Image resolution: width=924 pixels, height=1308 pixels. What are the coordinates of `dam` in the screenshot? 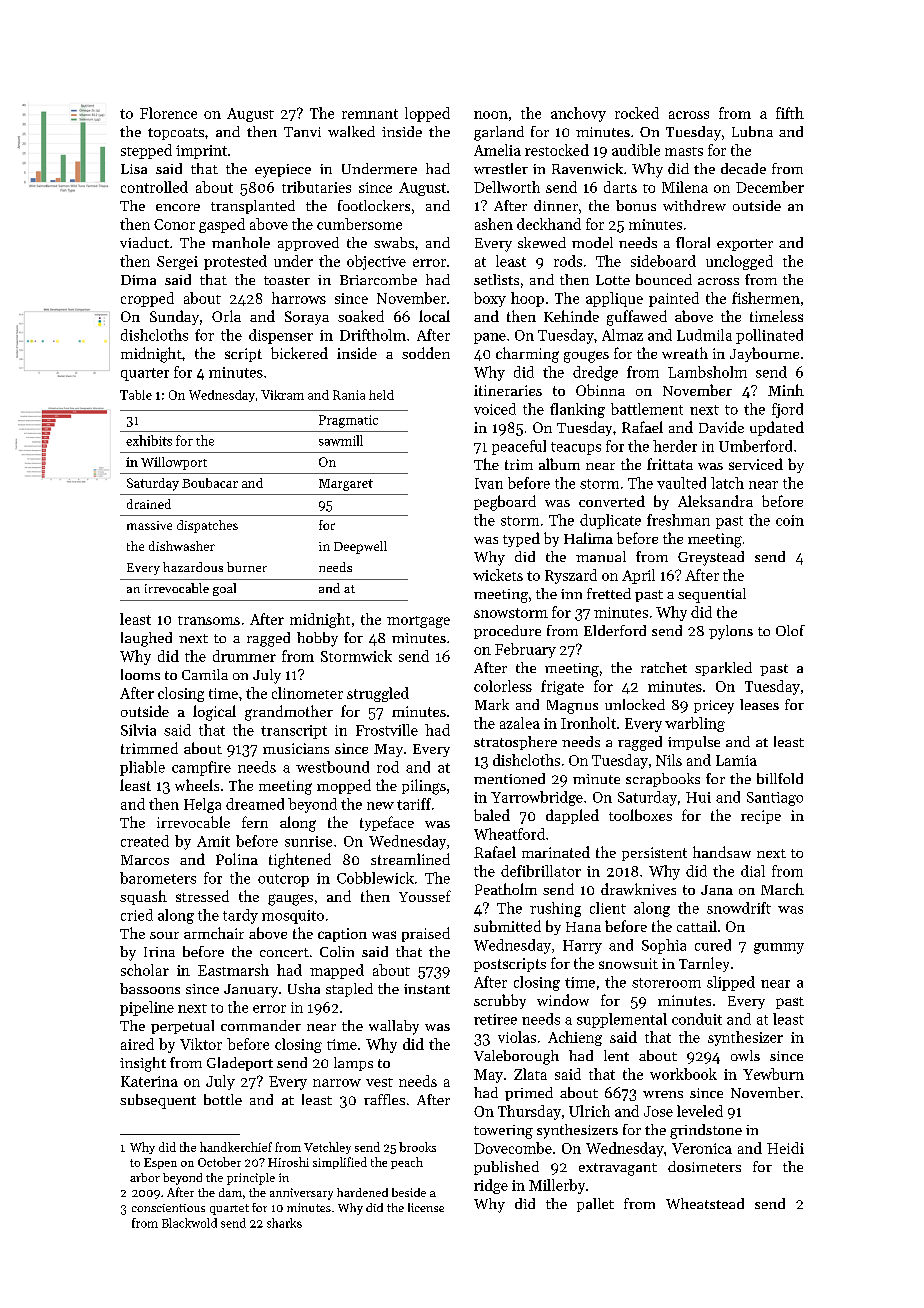 It's located at (230, 1192).
